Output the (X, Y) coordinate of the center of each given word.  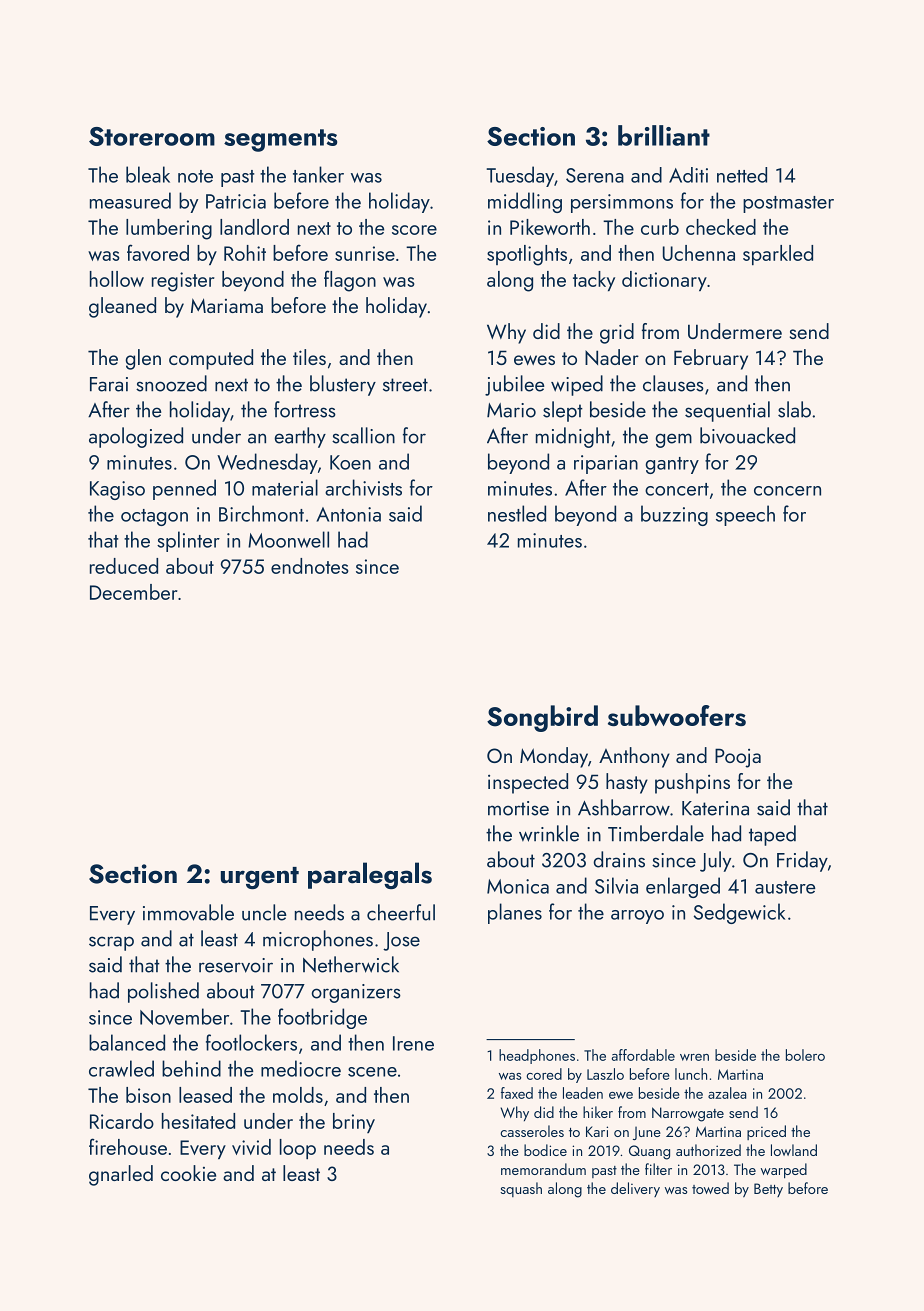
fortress (305, 409)
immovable (188, 912)
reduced (124, 566)
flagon (350, 281)
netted (742, 175)
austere (785, 887)
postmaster (788, 204)
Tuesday (520, 176)
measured (130, 200)
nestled (517, 513)
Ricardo (122, 1121)
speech (745, 515)
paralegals (370, 875)
